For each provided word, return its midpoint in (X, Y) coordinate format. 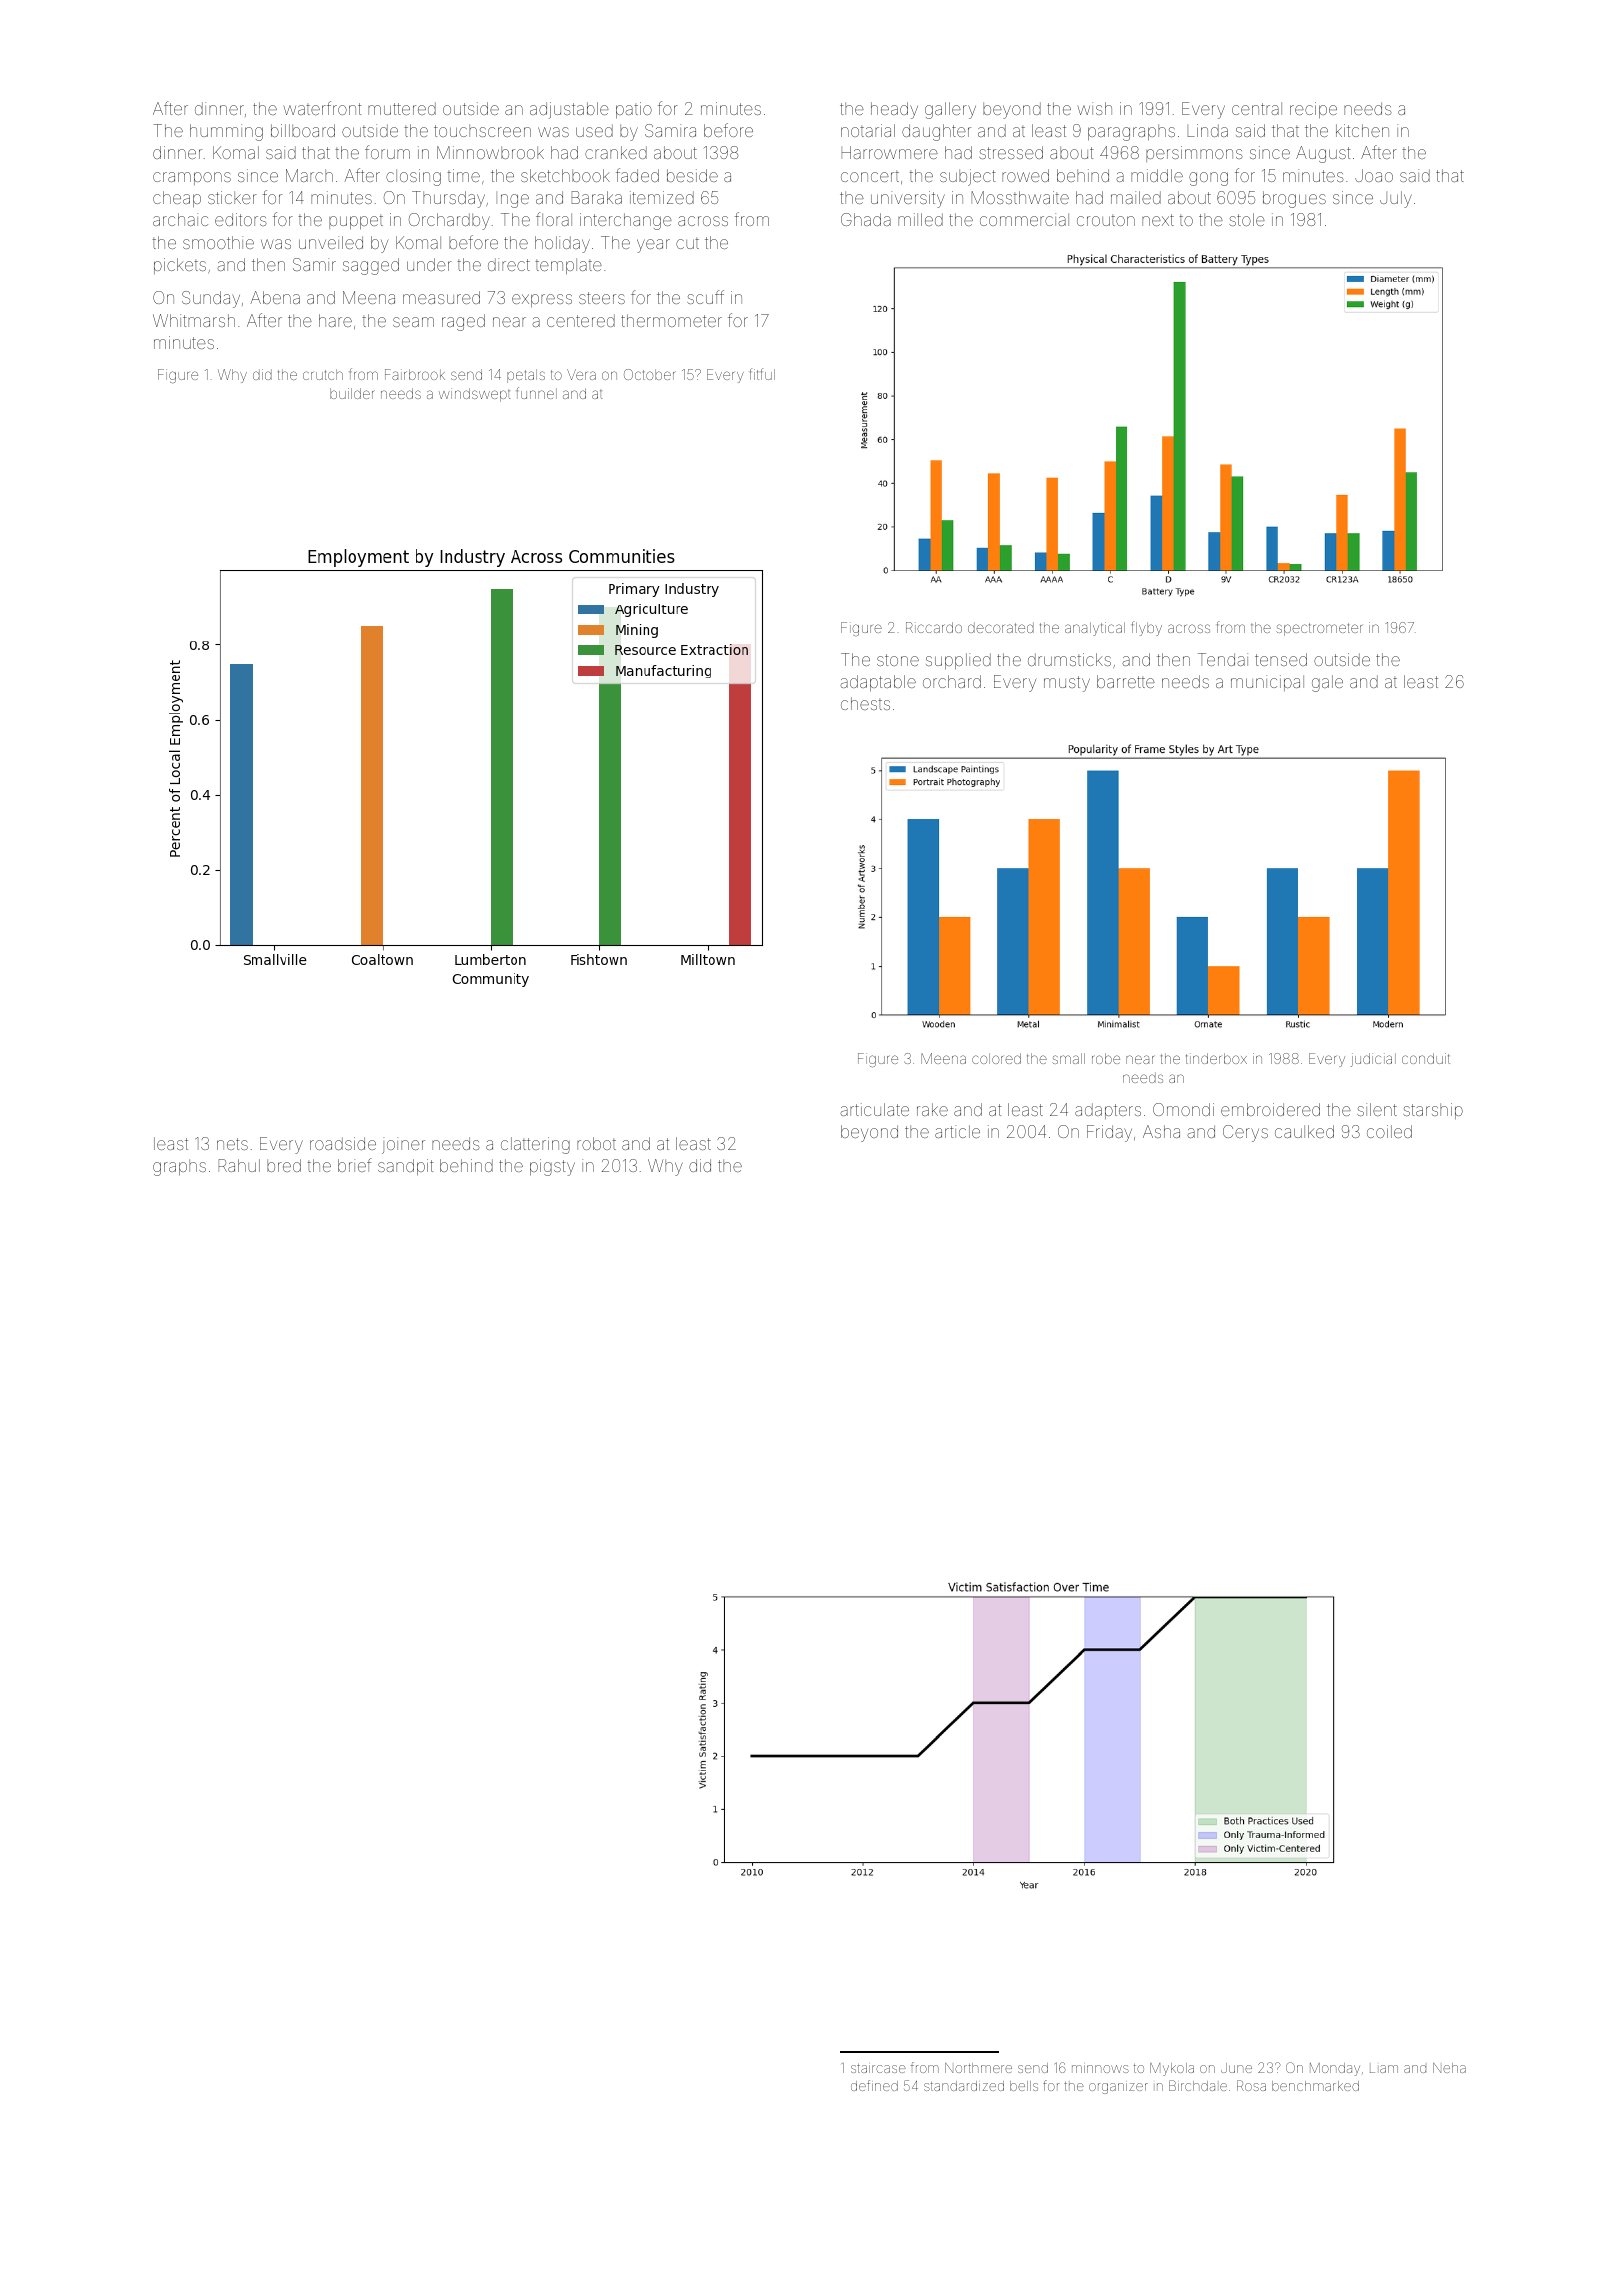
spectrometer (1319, 629)
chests (865, 703)
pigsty (552, 1167)
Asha (1161, 1131)
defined (874, 2085)
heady (894, 110)
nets (232, 1144)
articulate (874, 1109)
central (1257, 108)
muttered (402, 108)
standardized (964, 2086)
